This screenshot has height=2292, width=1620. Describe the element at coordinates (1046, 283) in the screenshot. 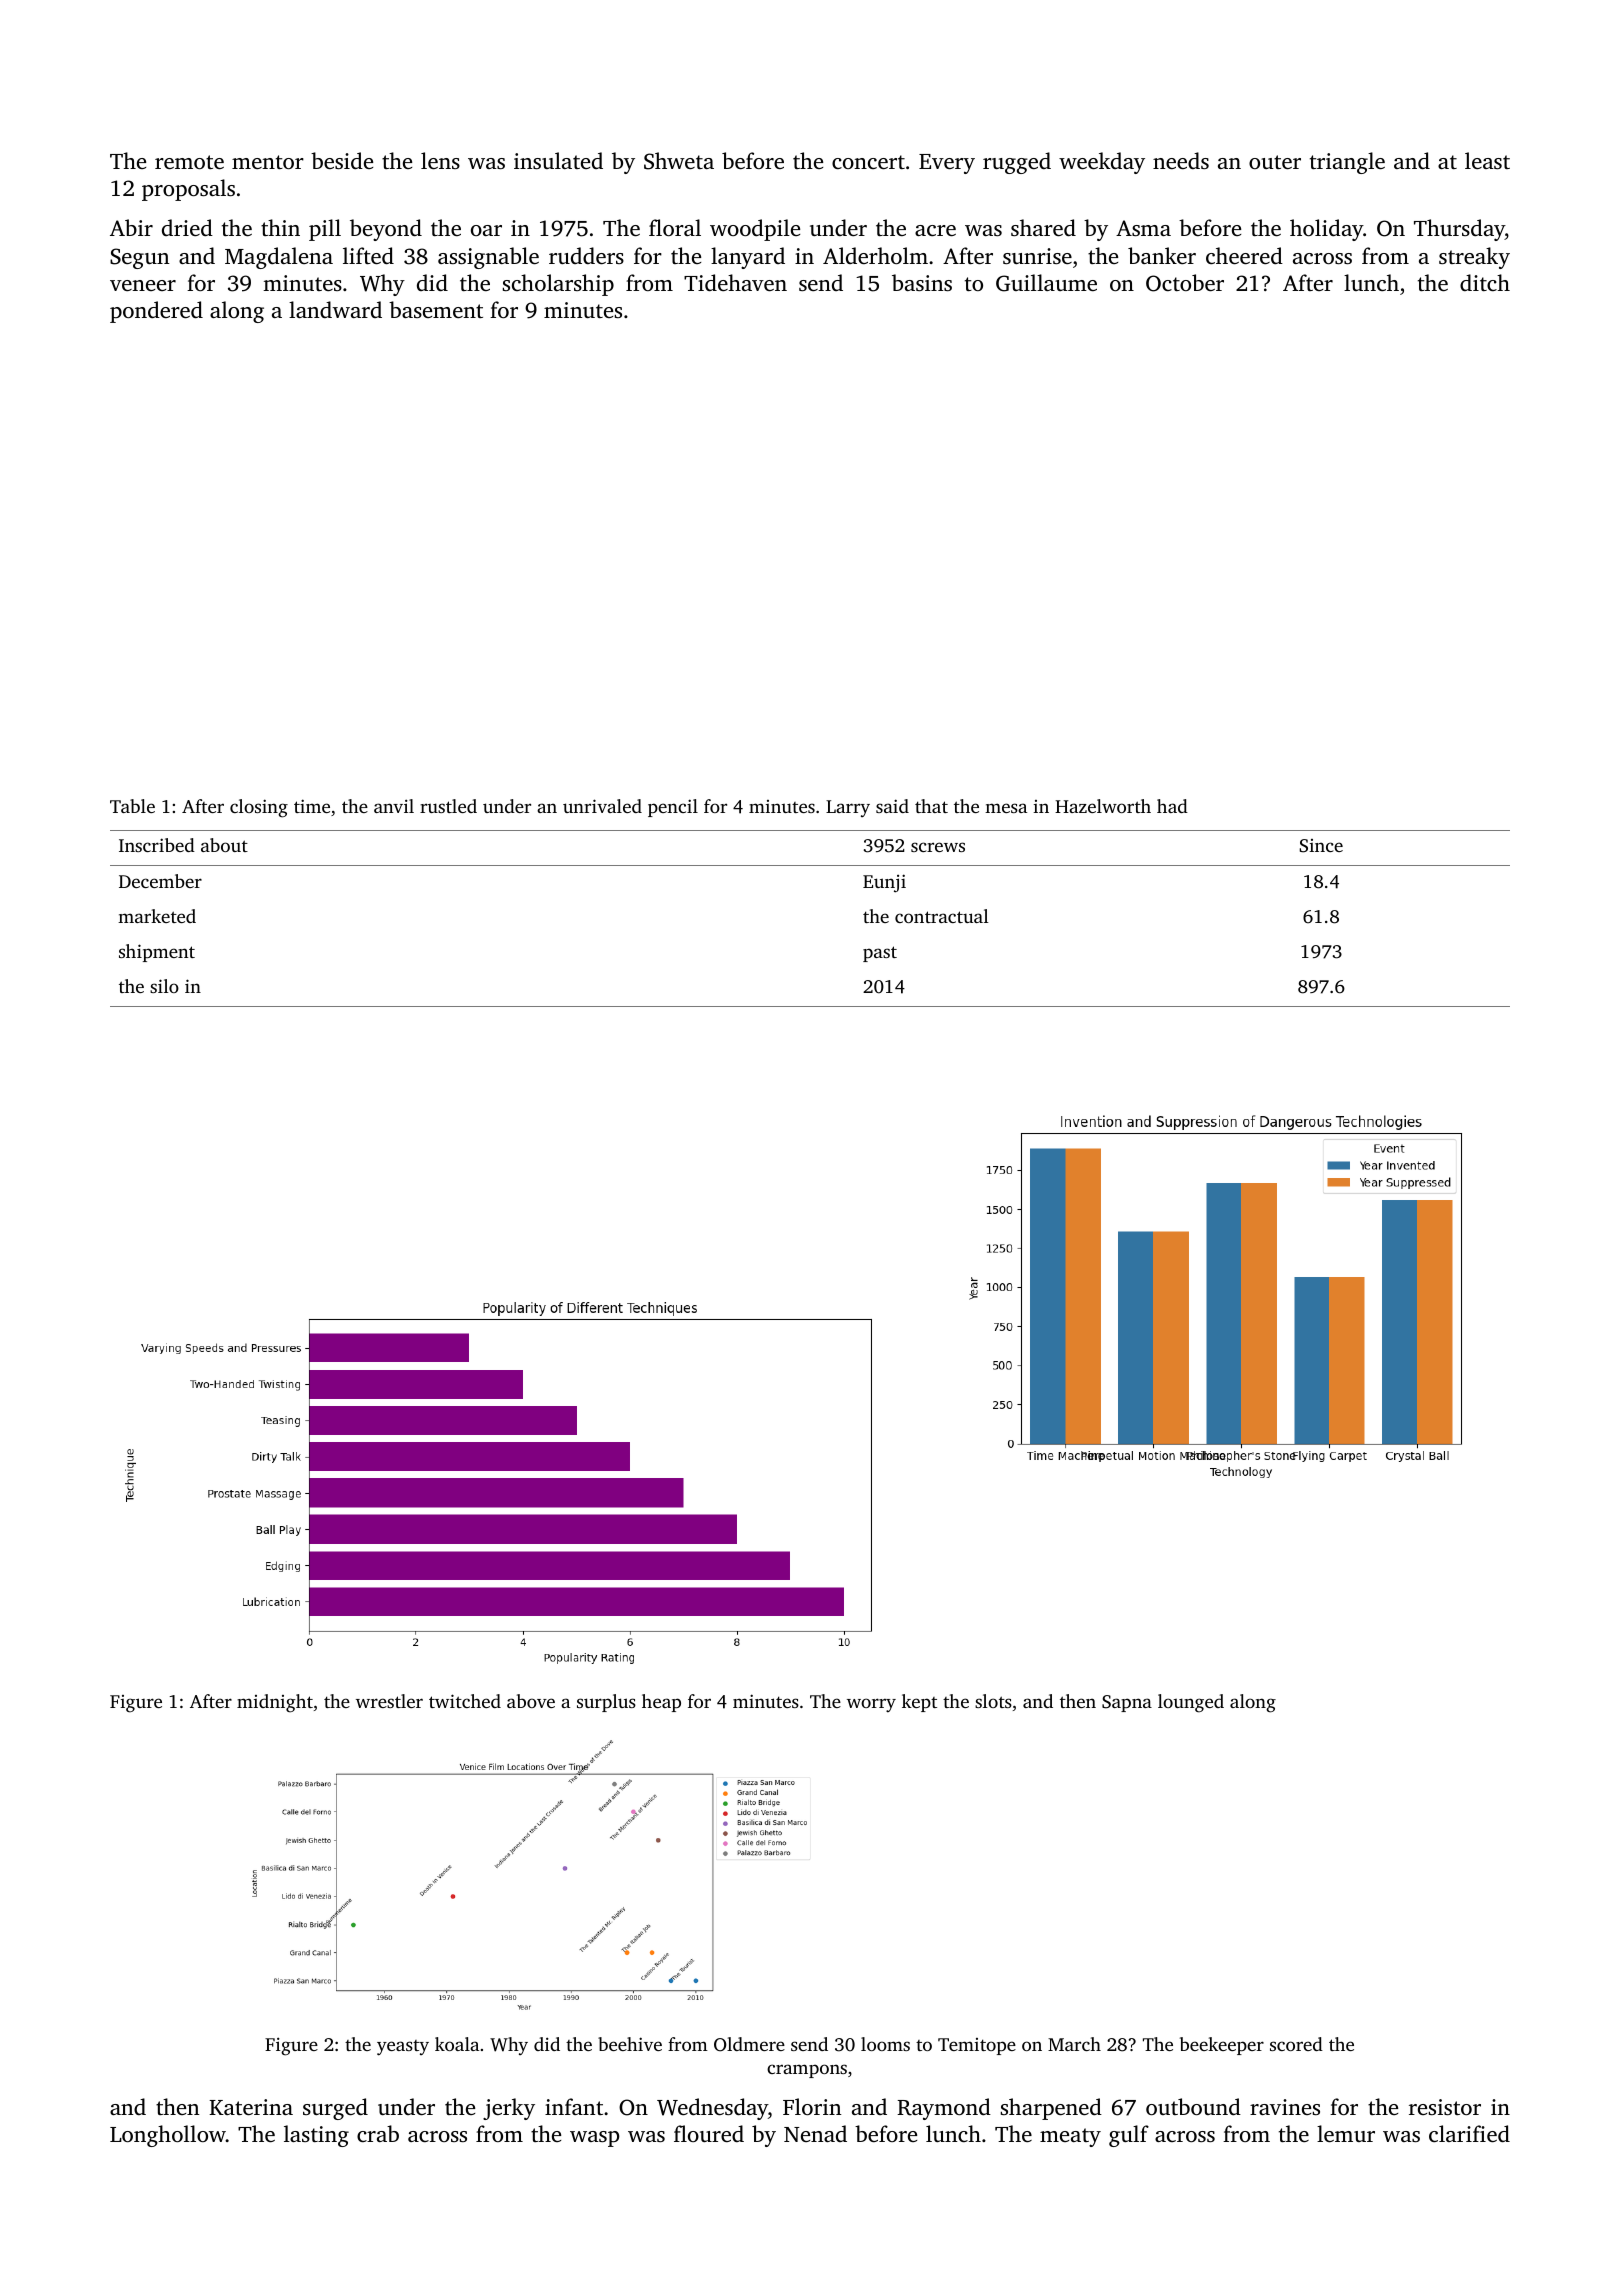

I see `Guillaume` at that location.
